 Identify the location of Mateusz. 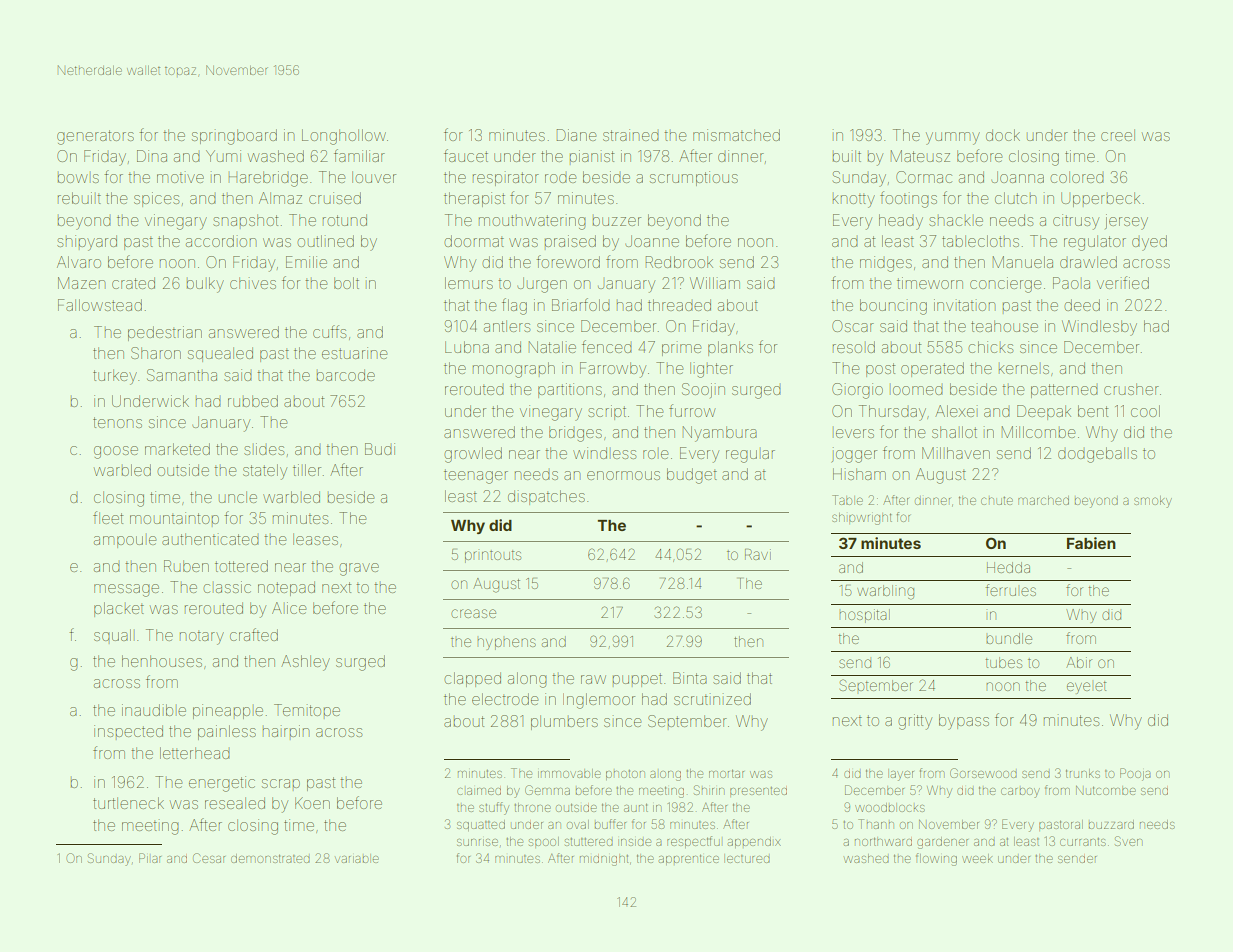
(920, 156).
